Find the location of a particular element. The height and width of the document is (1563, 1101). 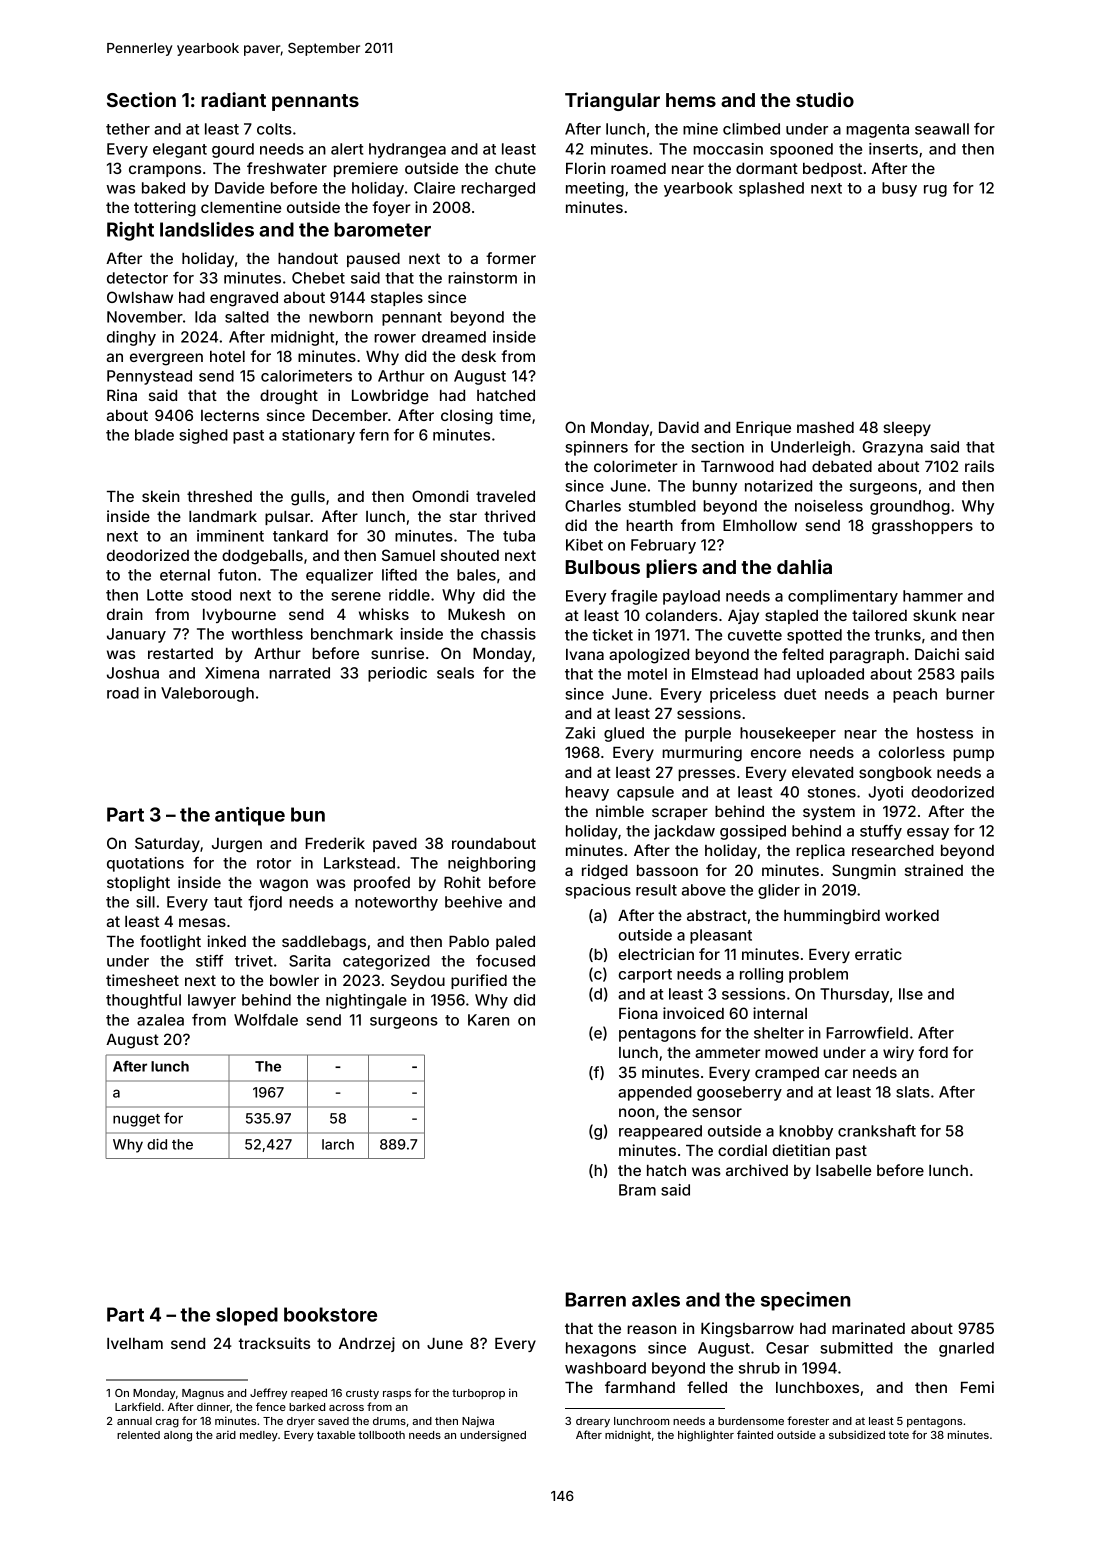

bookstore is located at coordinates (330, 1314).
